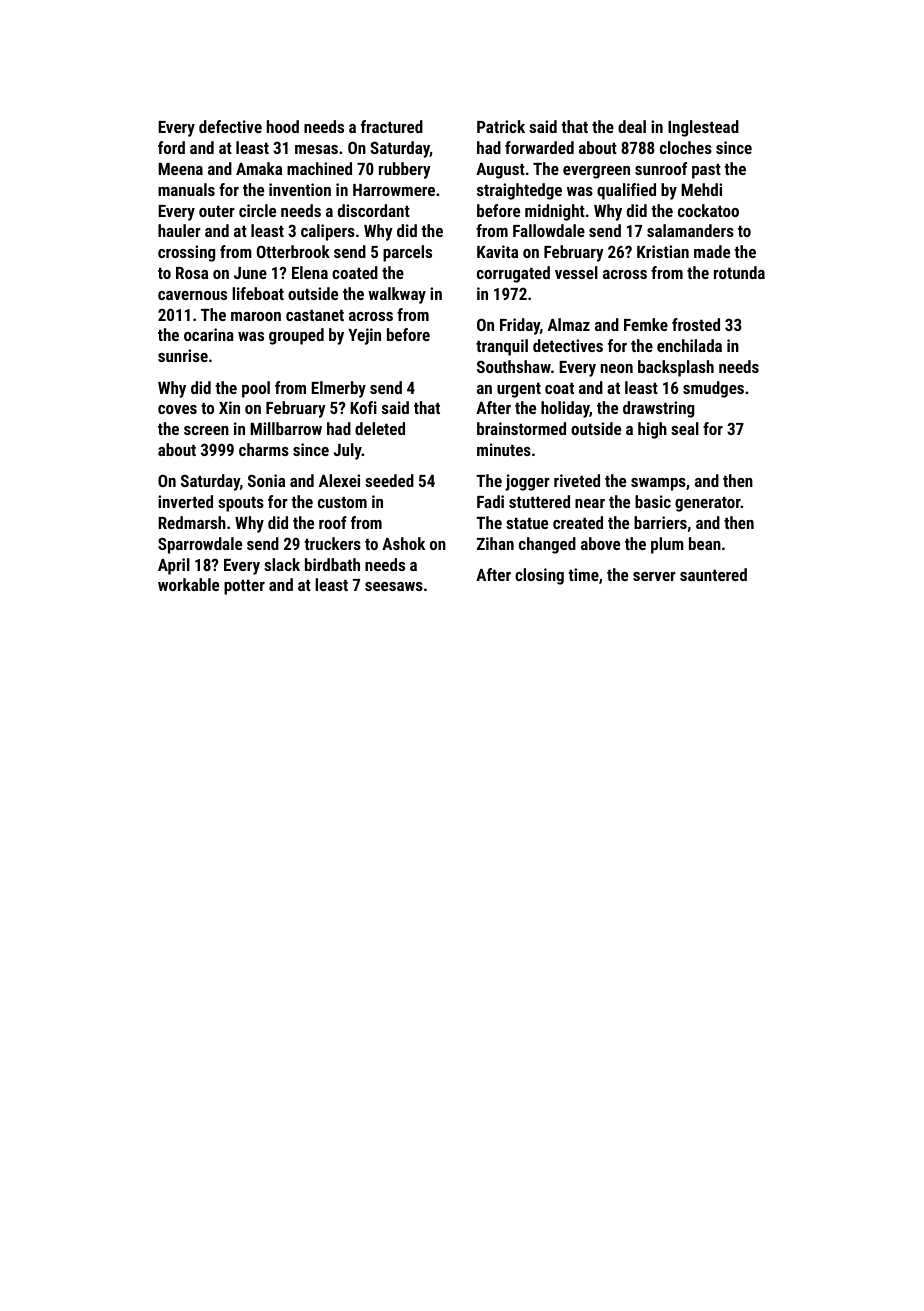  Describe the element at coordinates (539, 576) in the screenshot. I see `closing` at that location.
